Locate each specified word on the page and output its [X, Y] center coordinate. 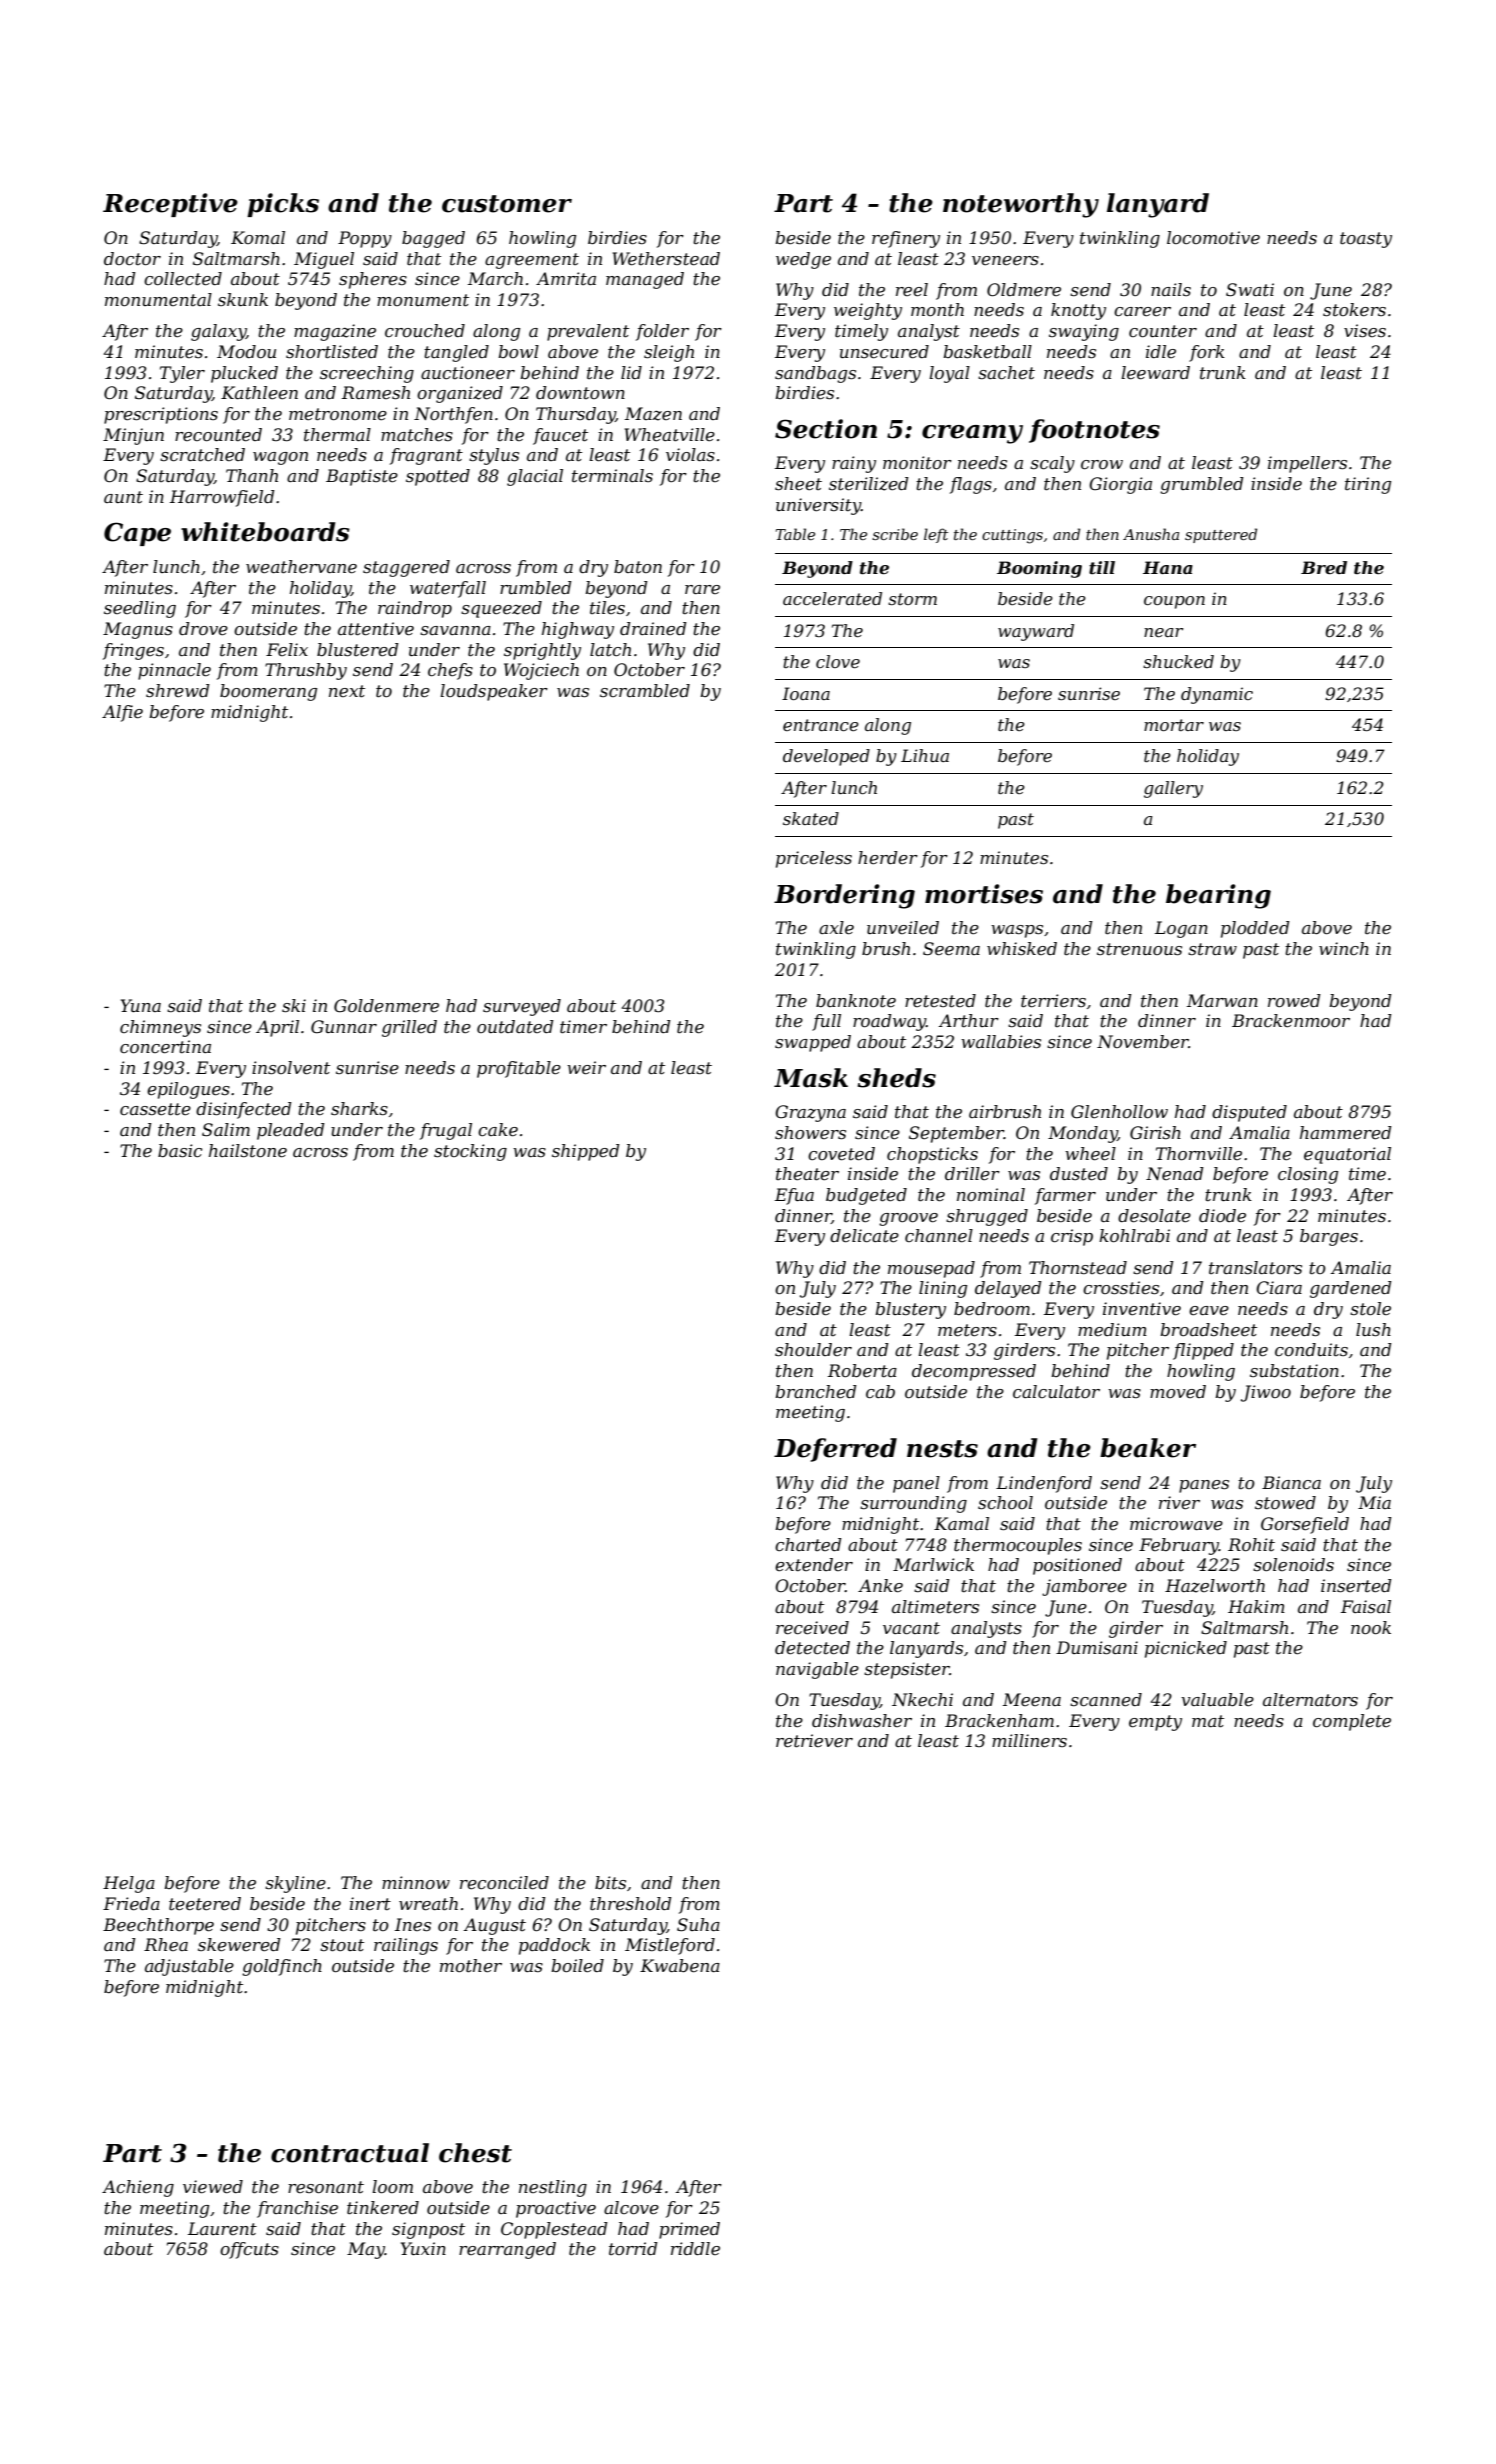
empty [1155, 1723]
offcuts [249, 2250]
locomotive [1213, 238]
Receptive [170, 205]
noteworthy [1021, 205]
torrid [633, 2248]
